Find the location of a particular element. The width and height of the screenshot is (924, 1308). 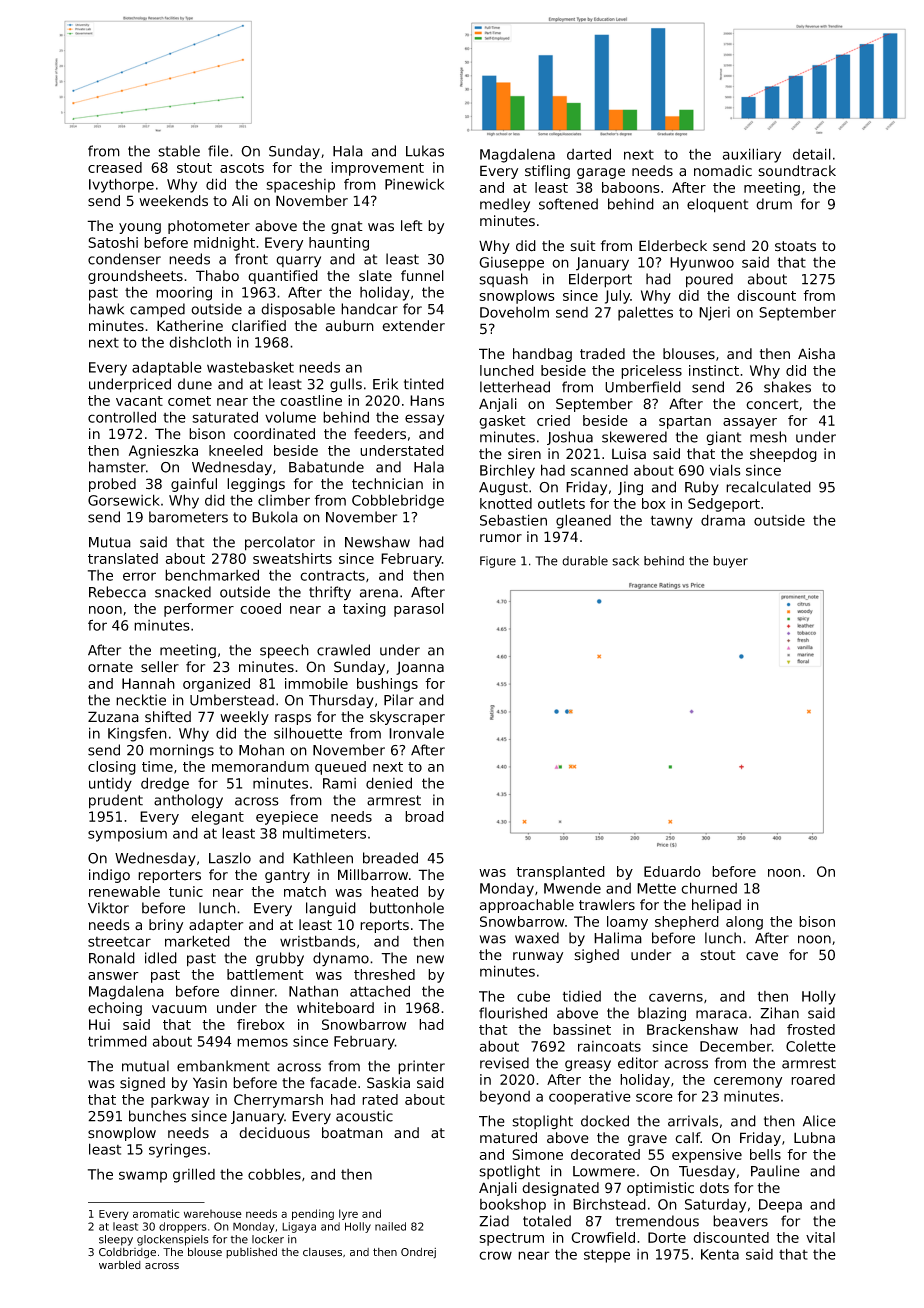

darted is located at coordinates (589, 154).
